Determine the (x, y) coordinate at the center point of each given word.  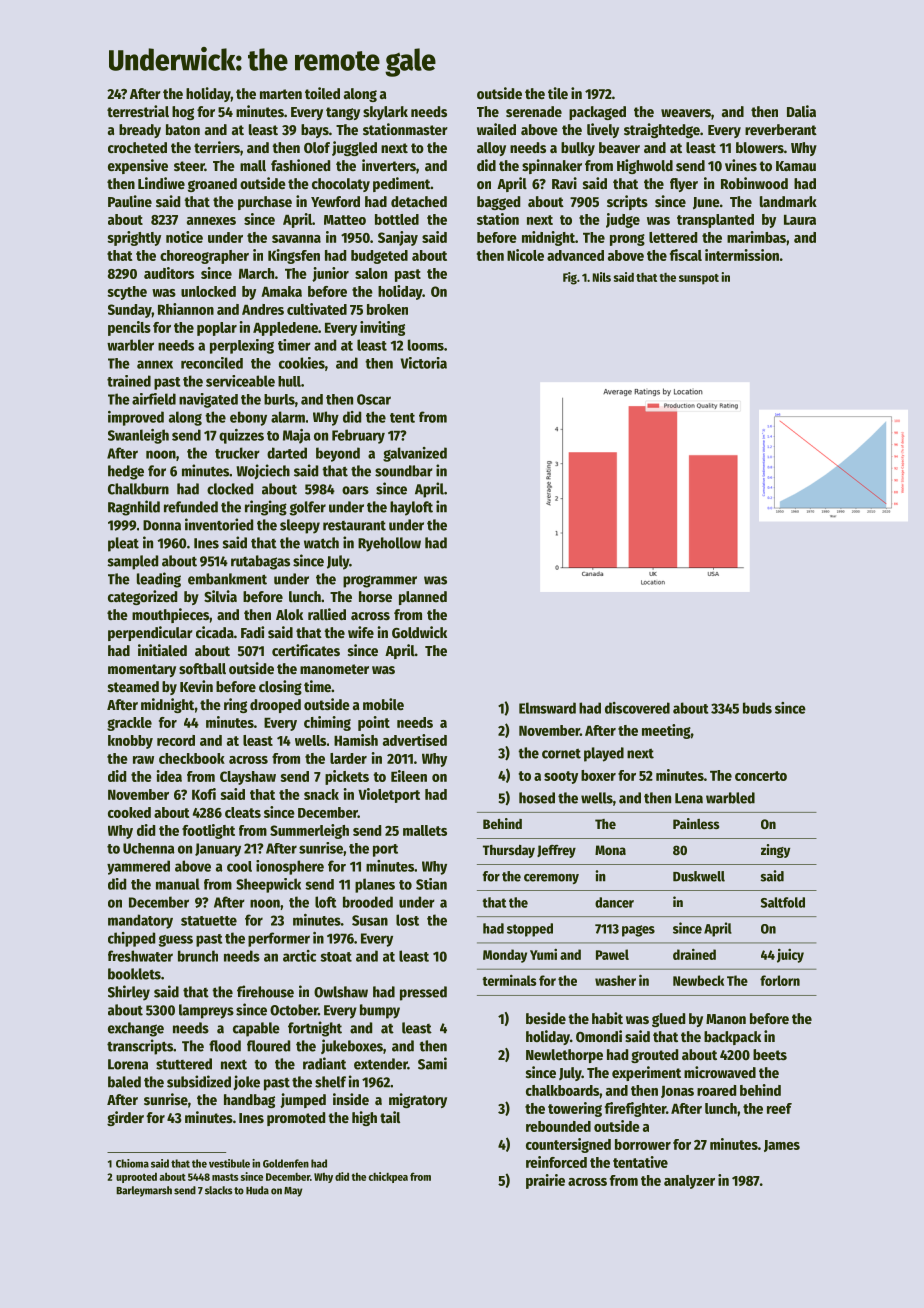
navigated (208, 400)
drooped (275, 706)
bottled (397, 219)
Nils (602, 277)
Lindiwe (161, 183)
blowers (760, 147)
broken (387, 309)
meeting (666, 731)
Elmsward (547, 708)
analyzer (689, 1182)
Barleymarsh (144, 1191)
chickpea (388, 1177)
